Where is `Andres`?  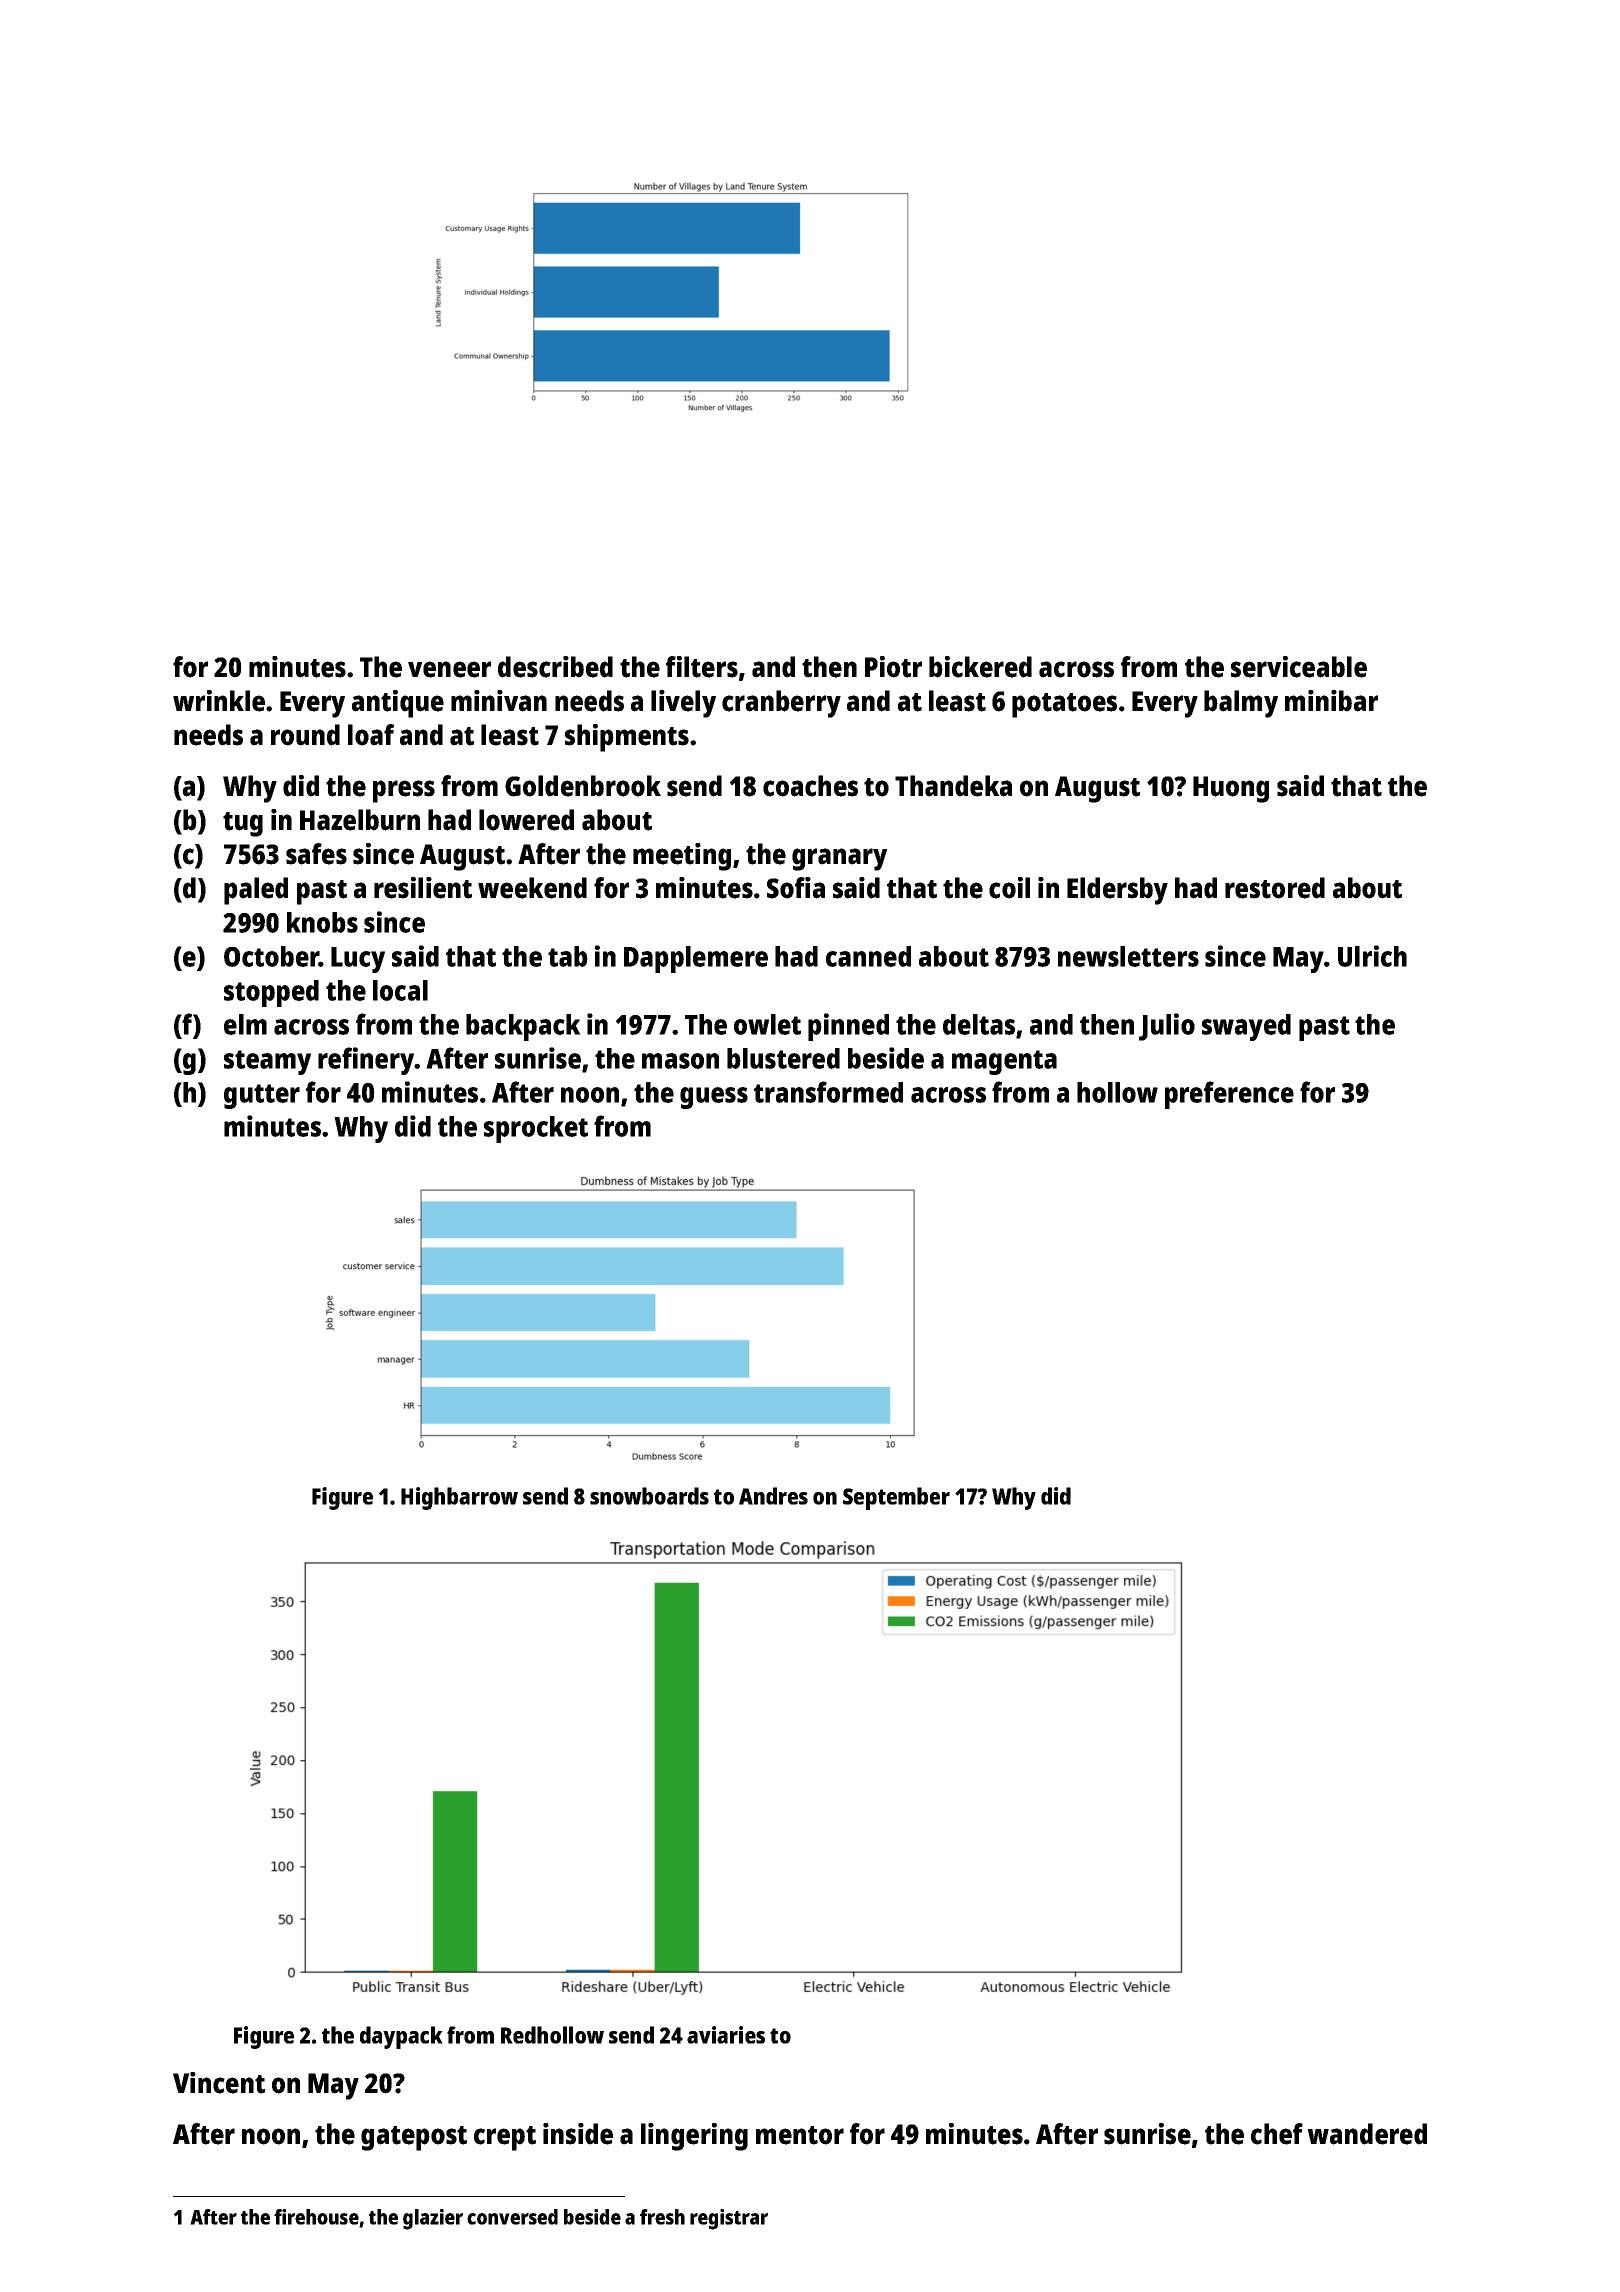 Andres is located at coordinates (773, 1496).
